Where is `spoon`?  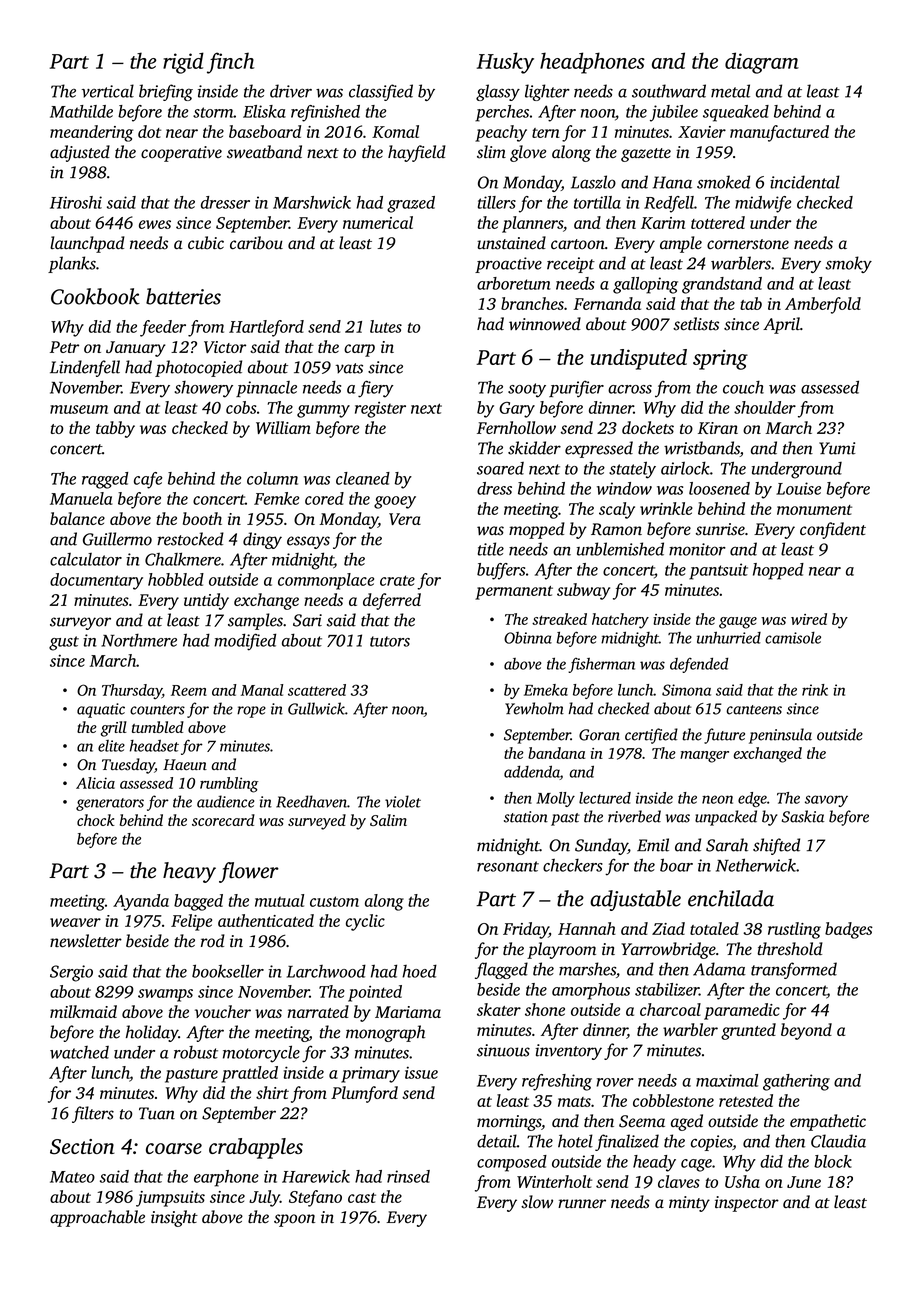 spoon is located at coordinates (294, 1220).
